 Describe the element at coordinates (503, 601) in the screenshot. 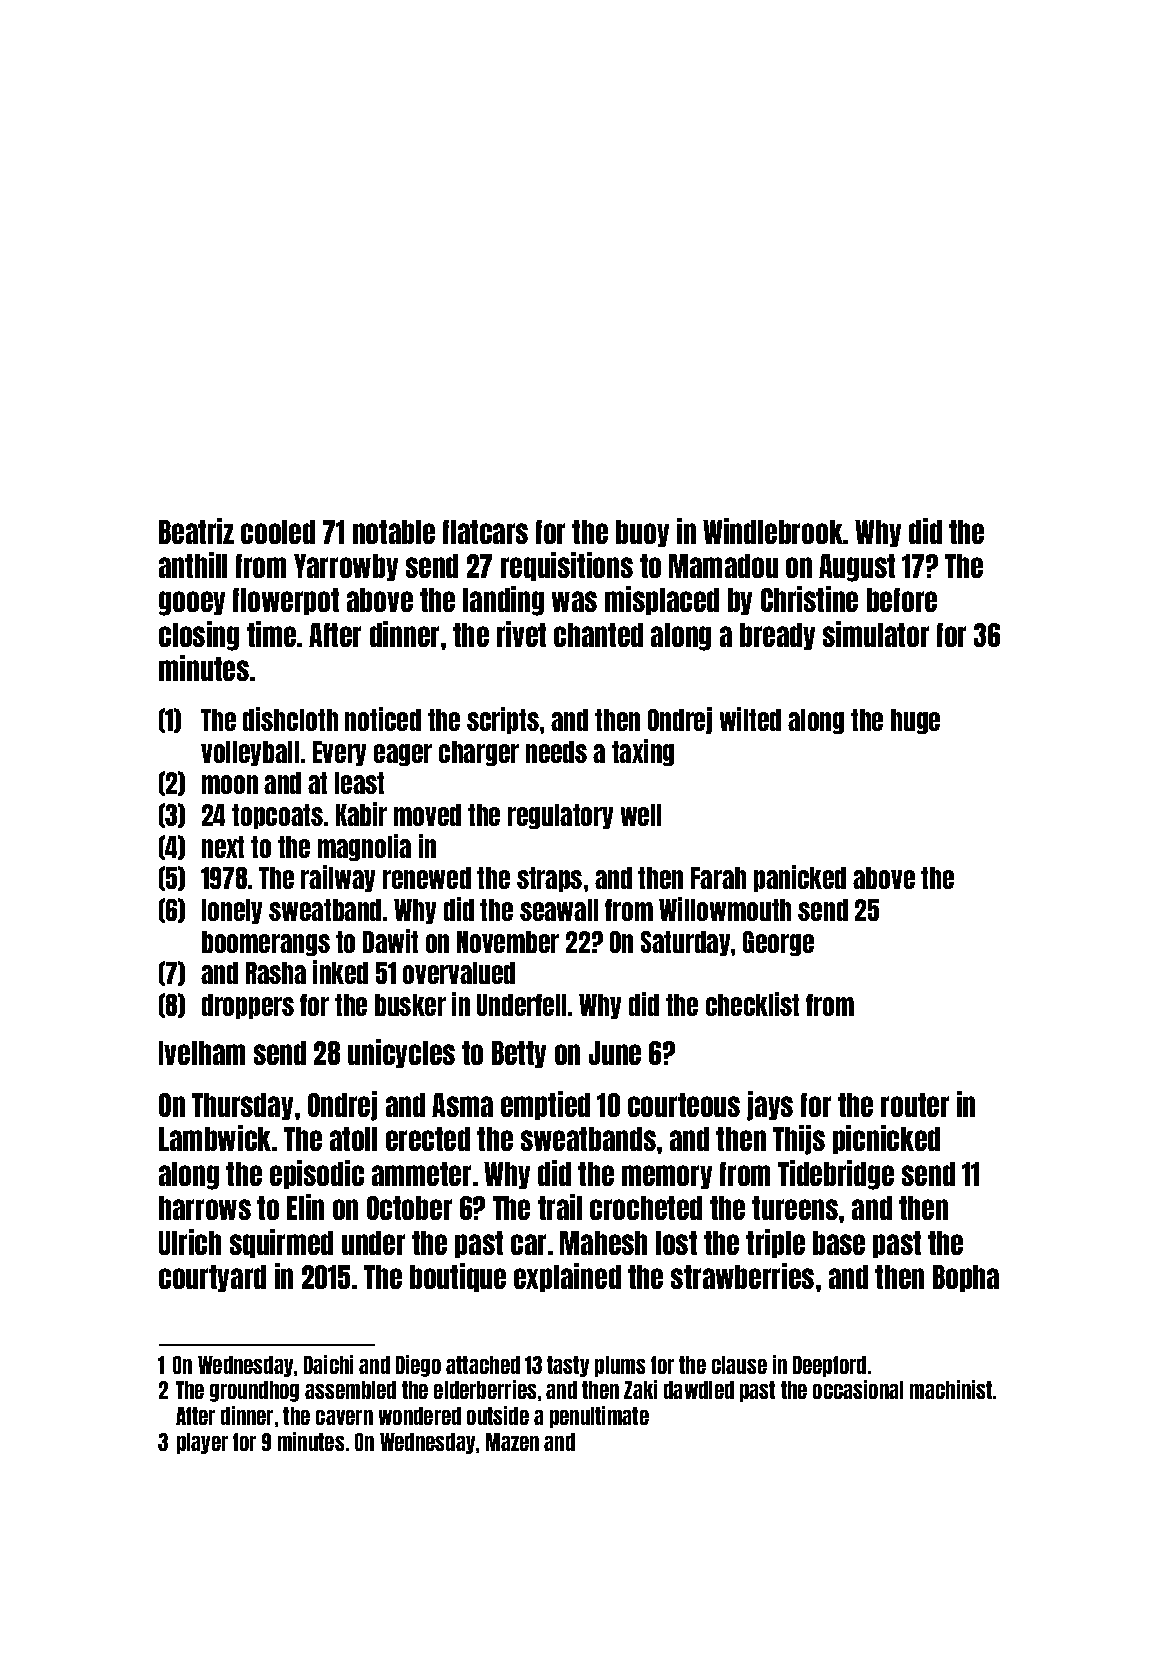

I see `landing` at that location.
